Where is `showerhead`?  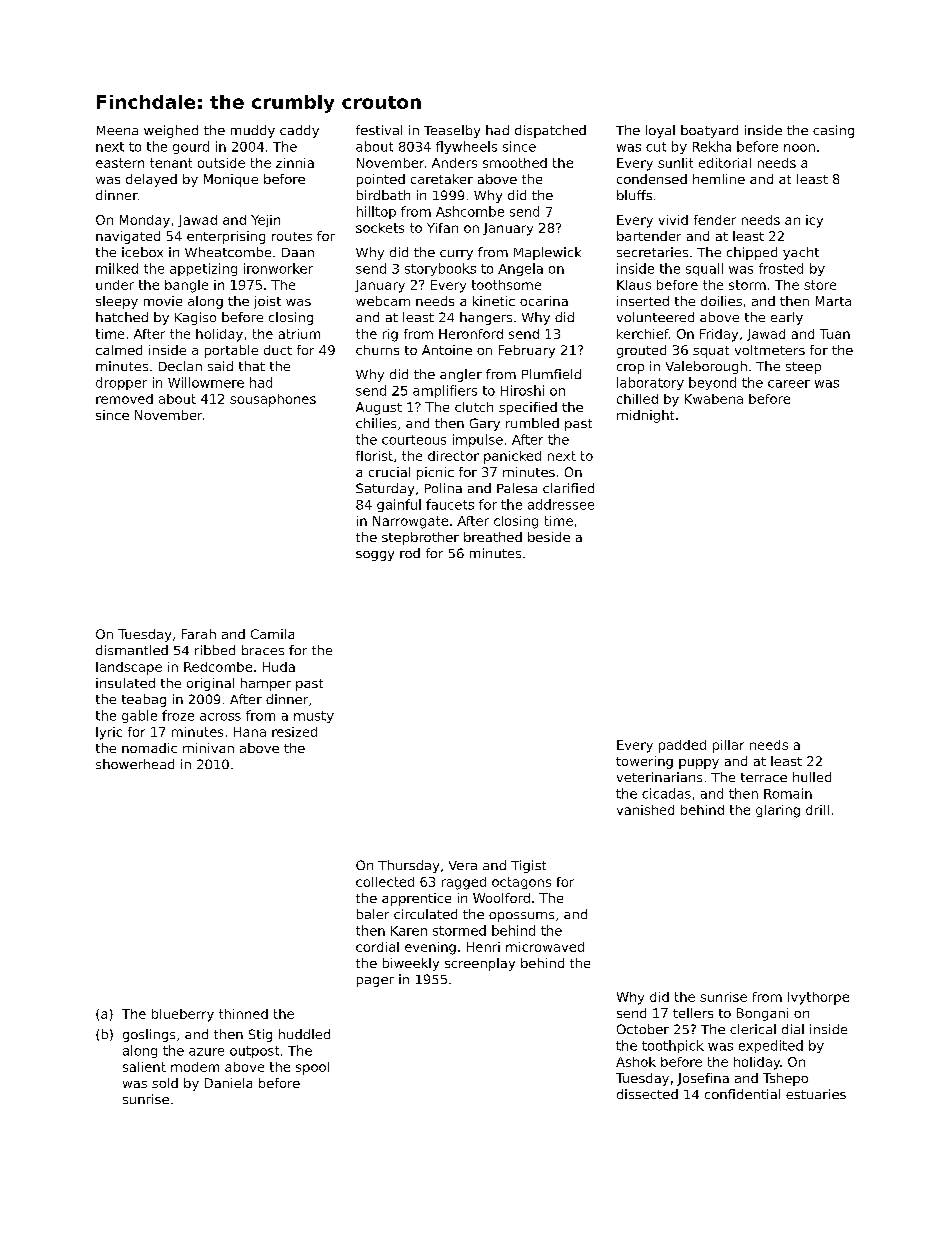 showerhead is located at coordinates (135, 764).
